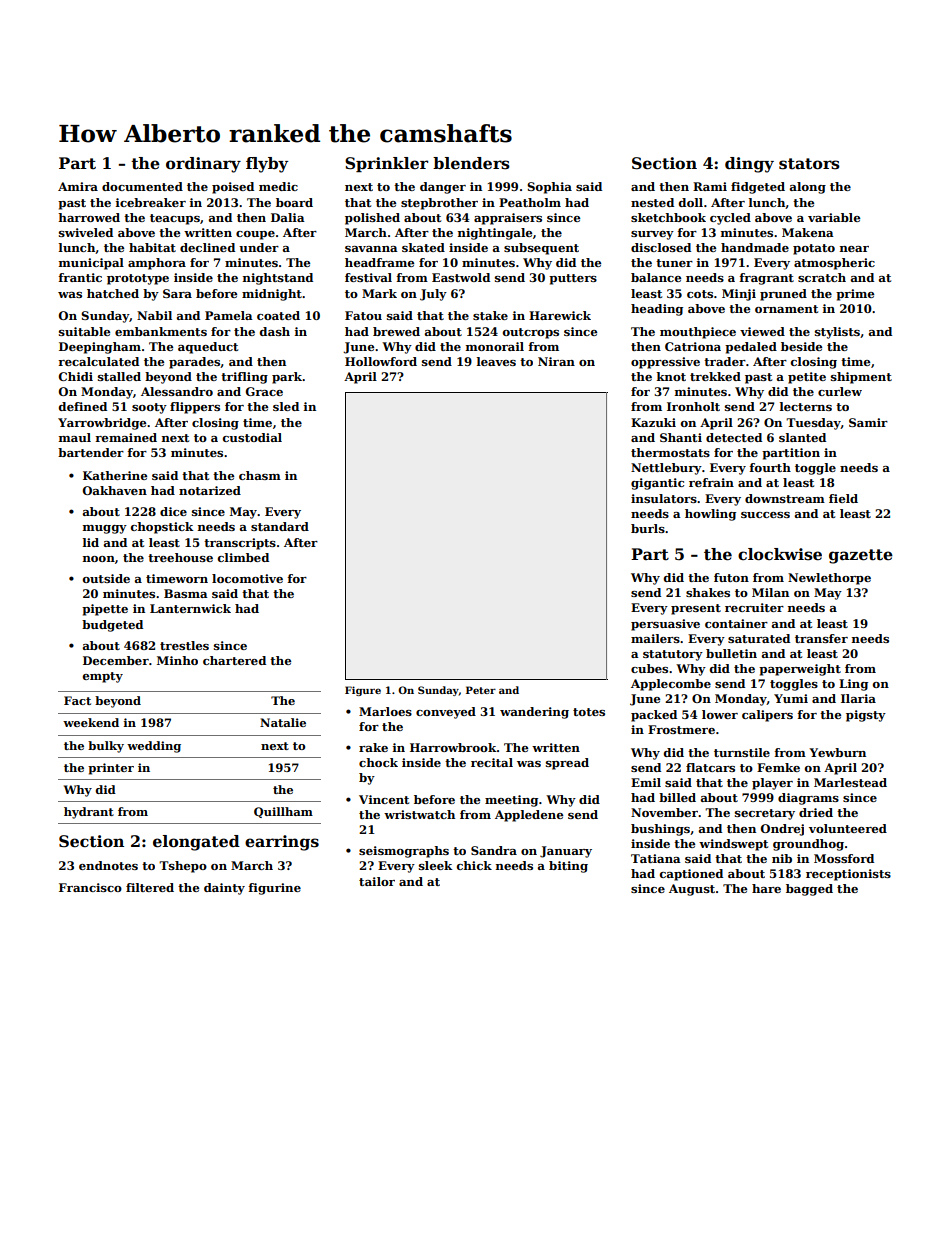  What do you see at coordinates (112, 626) in the screenshot?
I see `budgeted` at bounding box center [112, 626].
